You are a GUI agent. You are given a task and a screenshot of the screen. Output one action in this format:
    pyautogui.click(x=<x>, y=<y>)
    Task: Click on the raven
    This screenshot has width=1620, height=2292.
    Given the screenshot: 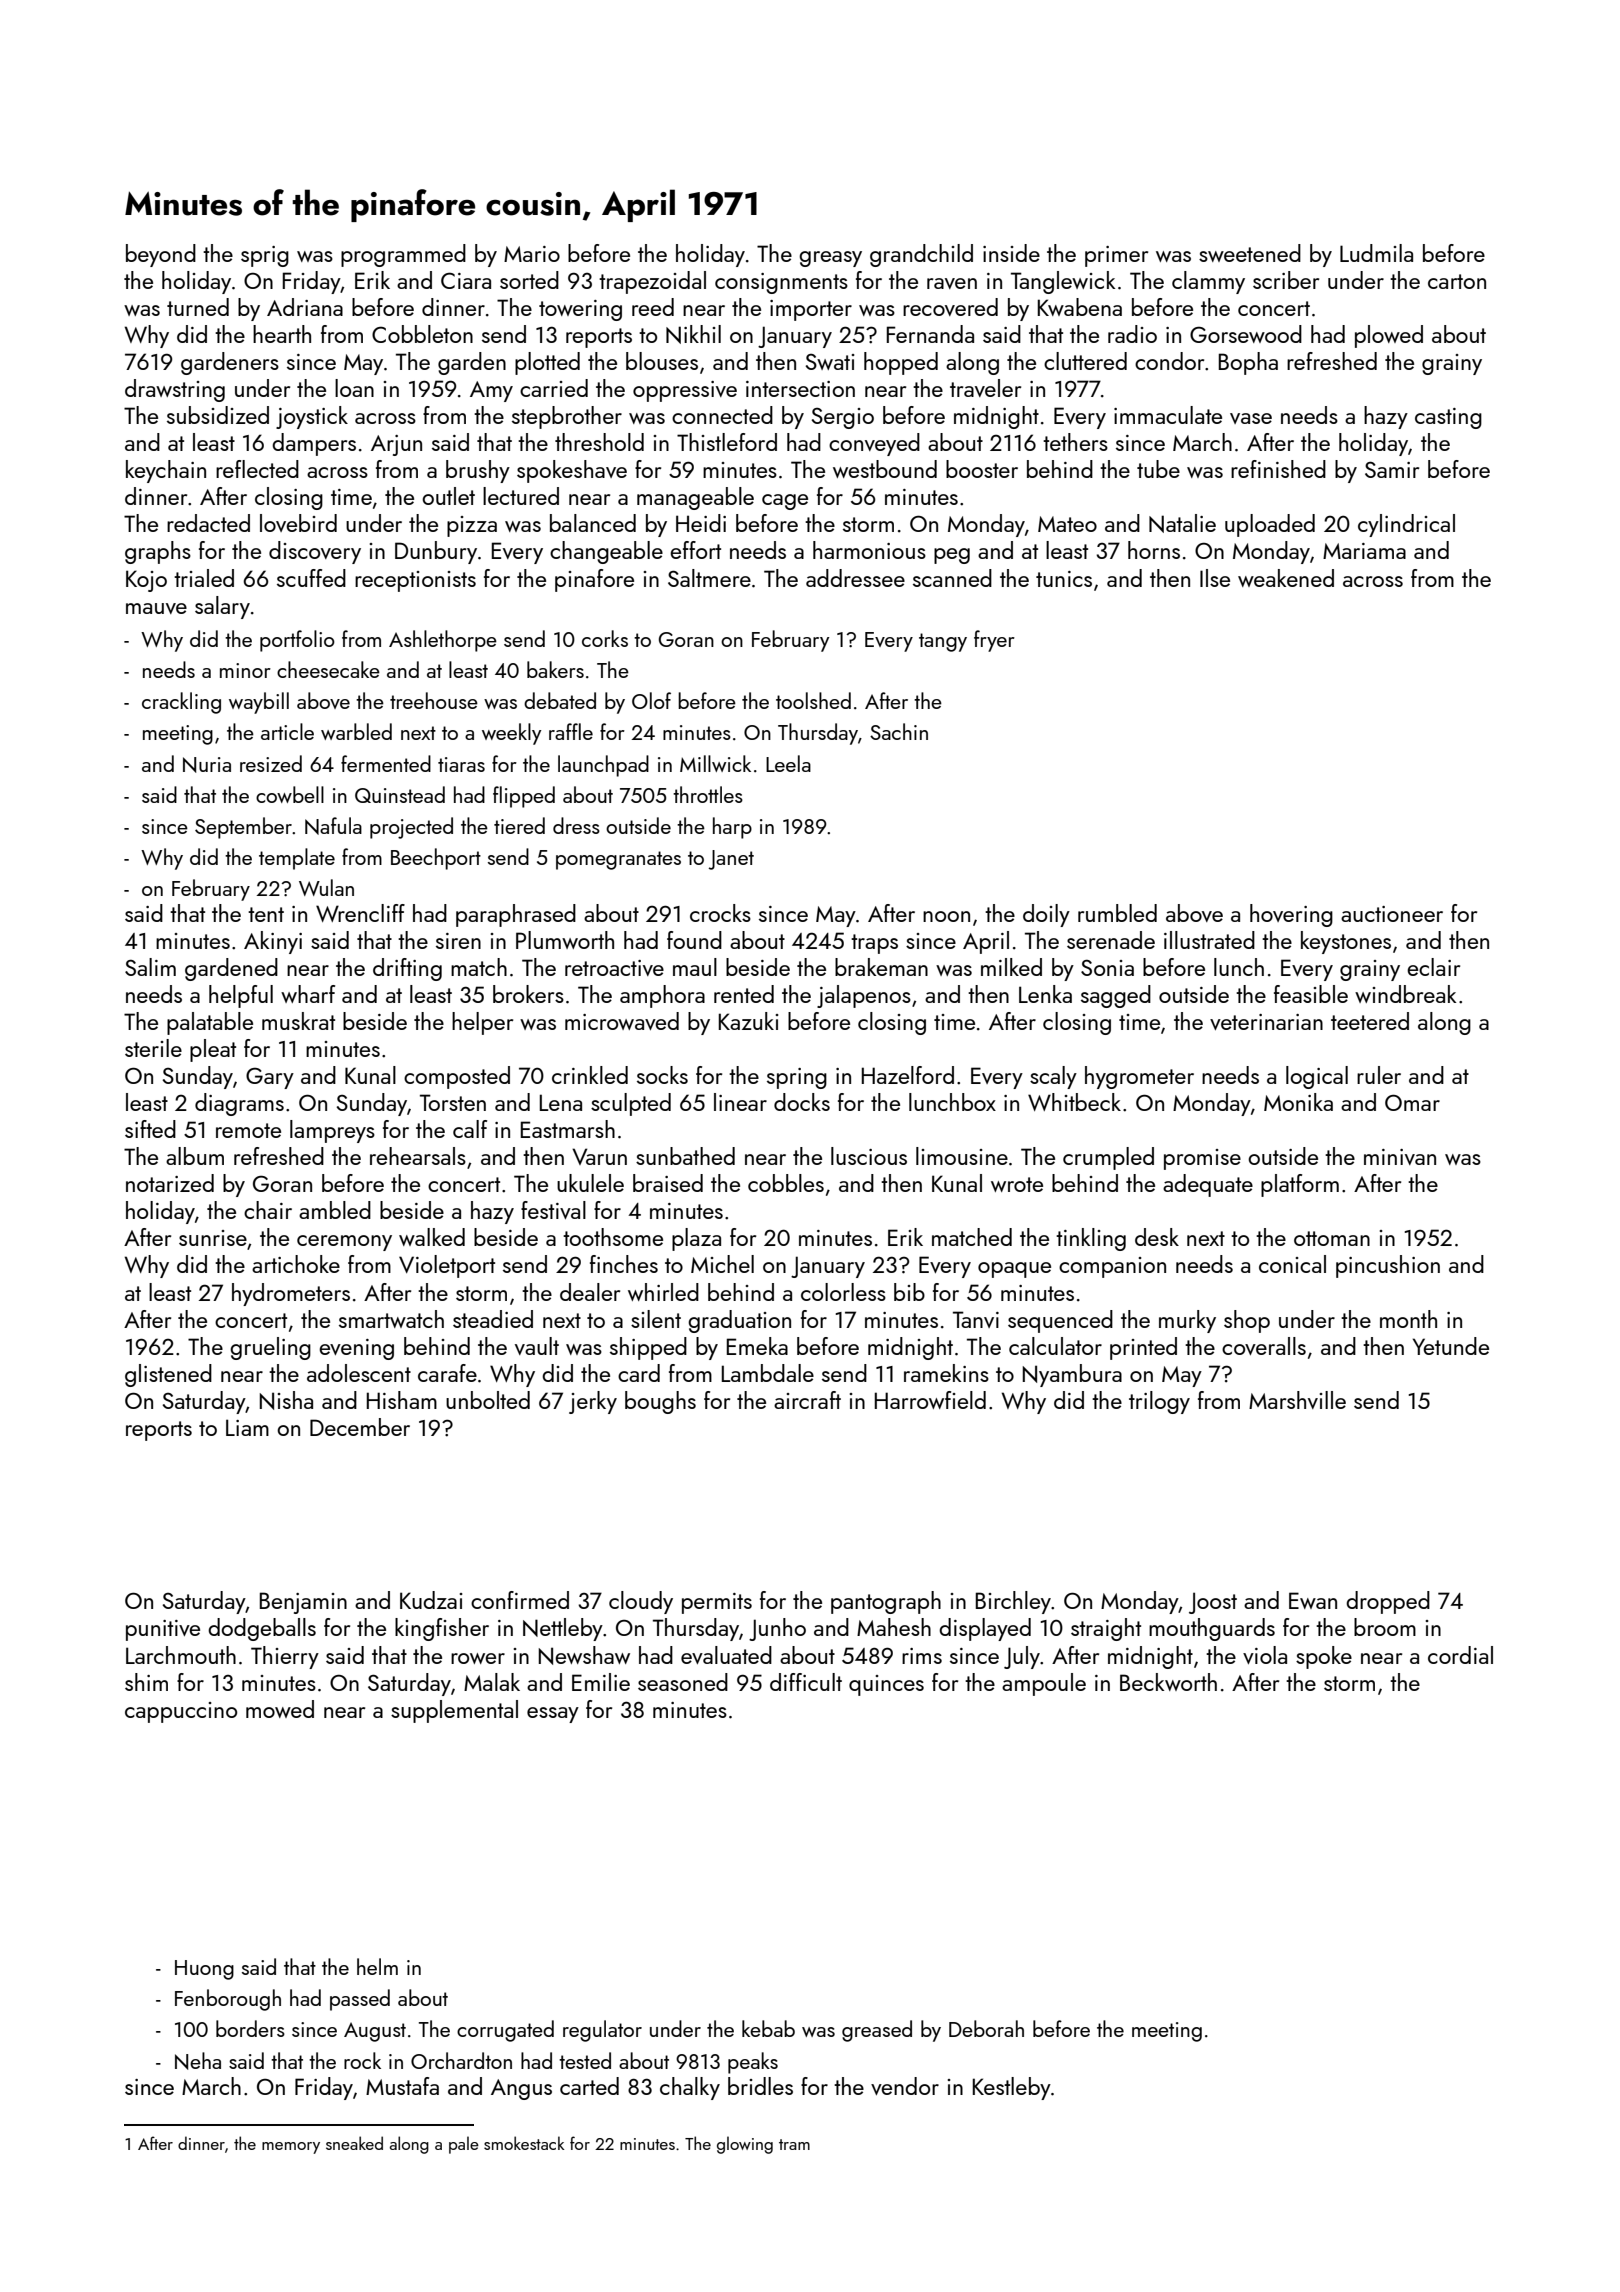 What is the action you would take?
    pyautogui.click(x=952, y=283)
